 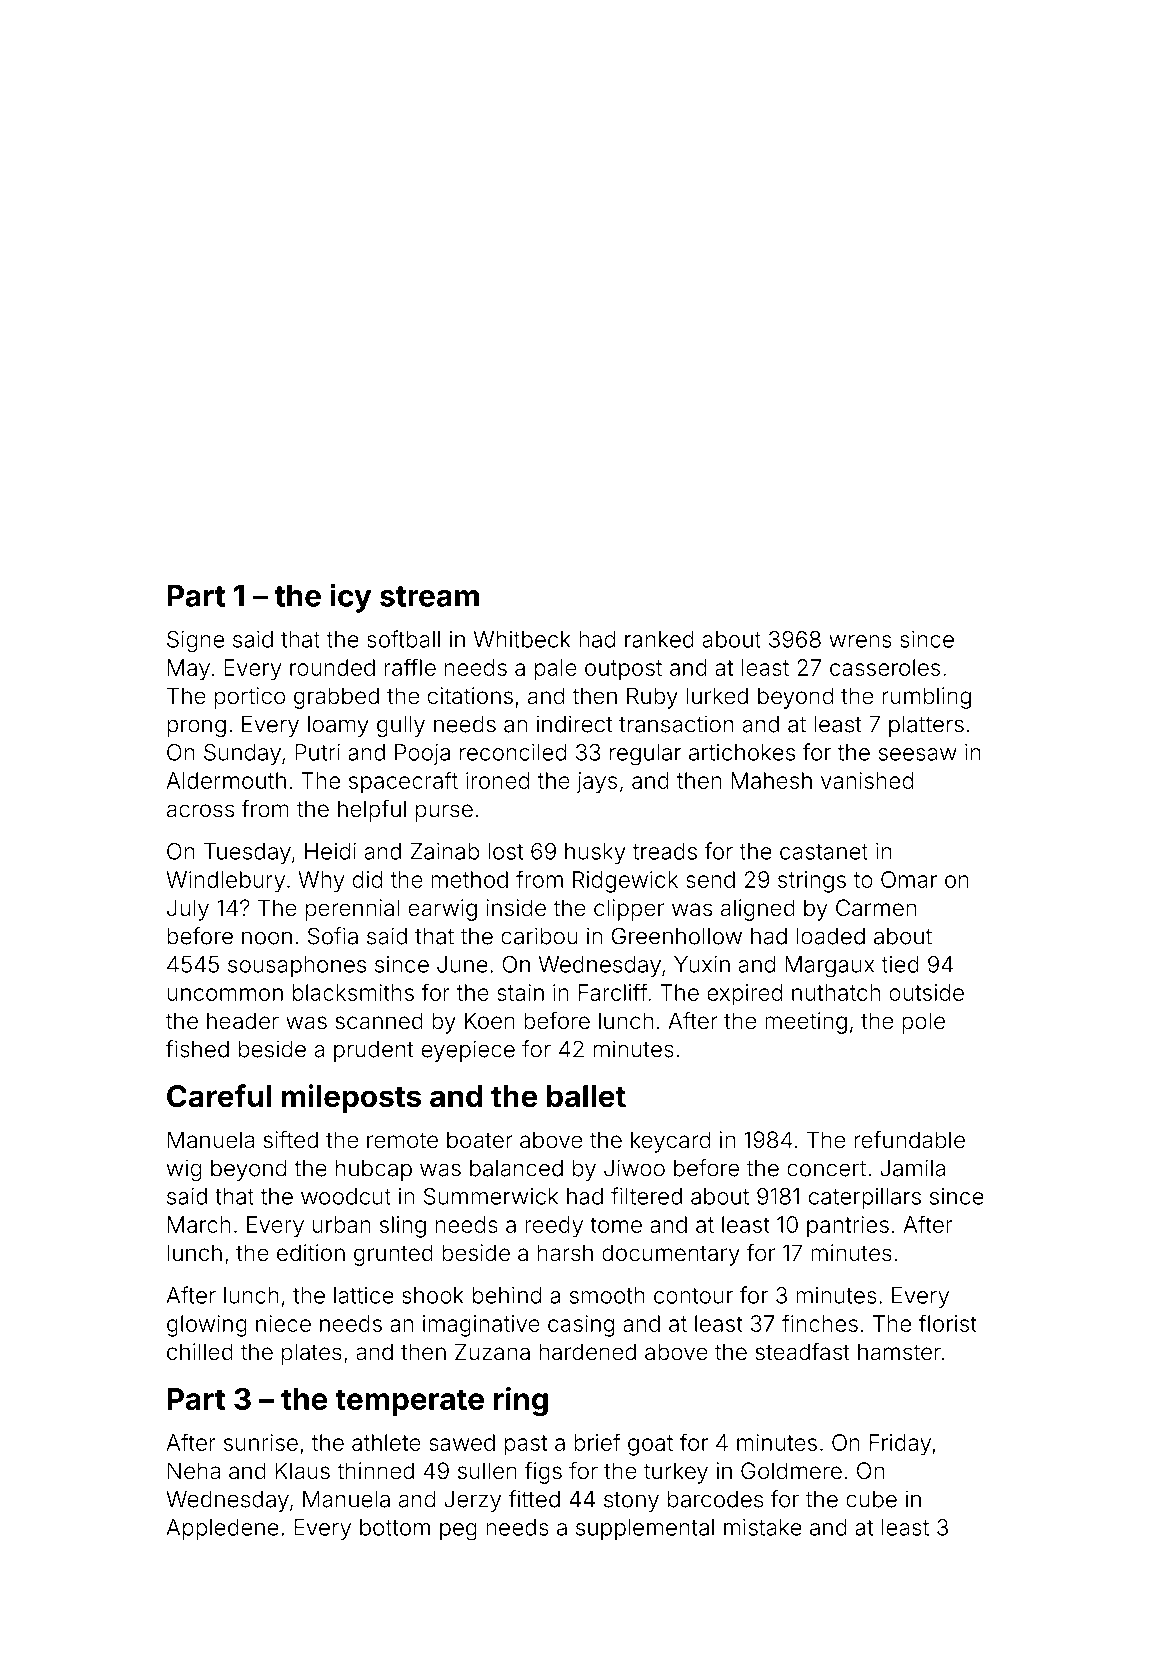 What do you see at coordinates (899, 1352) in the screenshot?
I see `hamster` at bounding box center [899, 1352].
